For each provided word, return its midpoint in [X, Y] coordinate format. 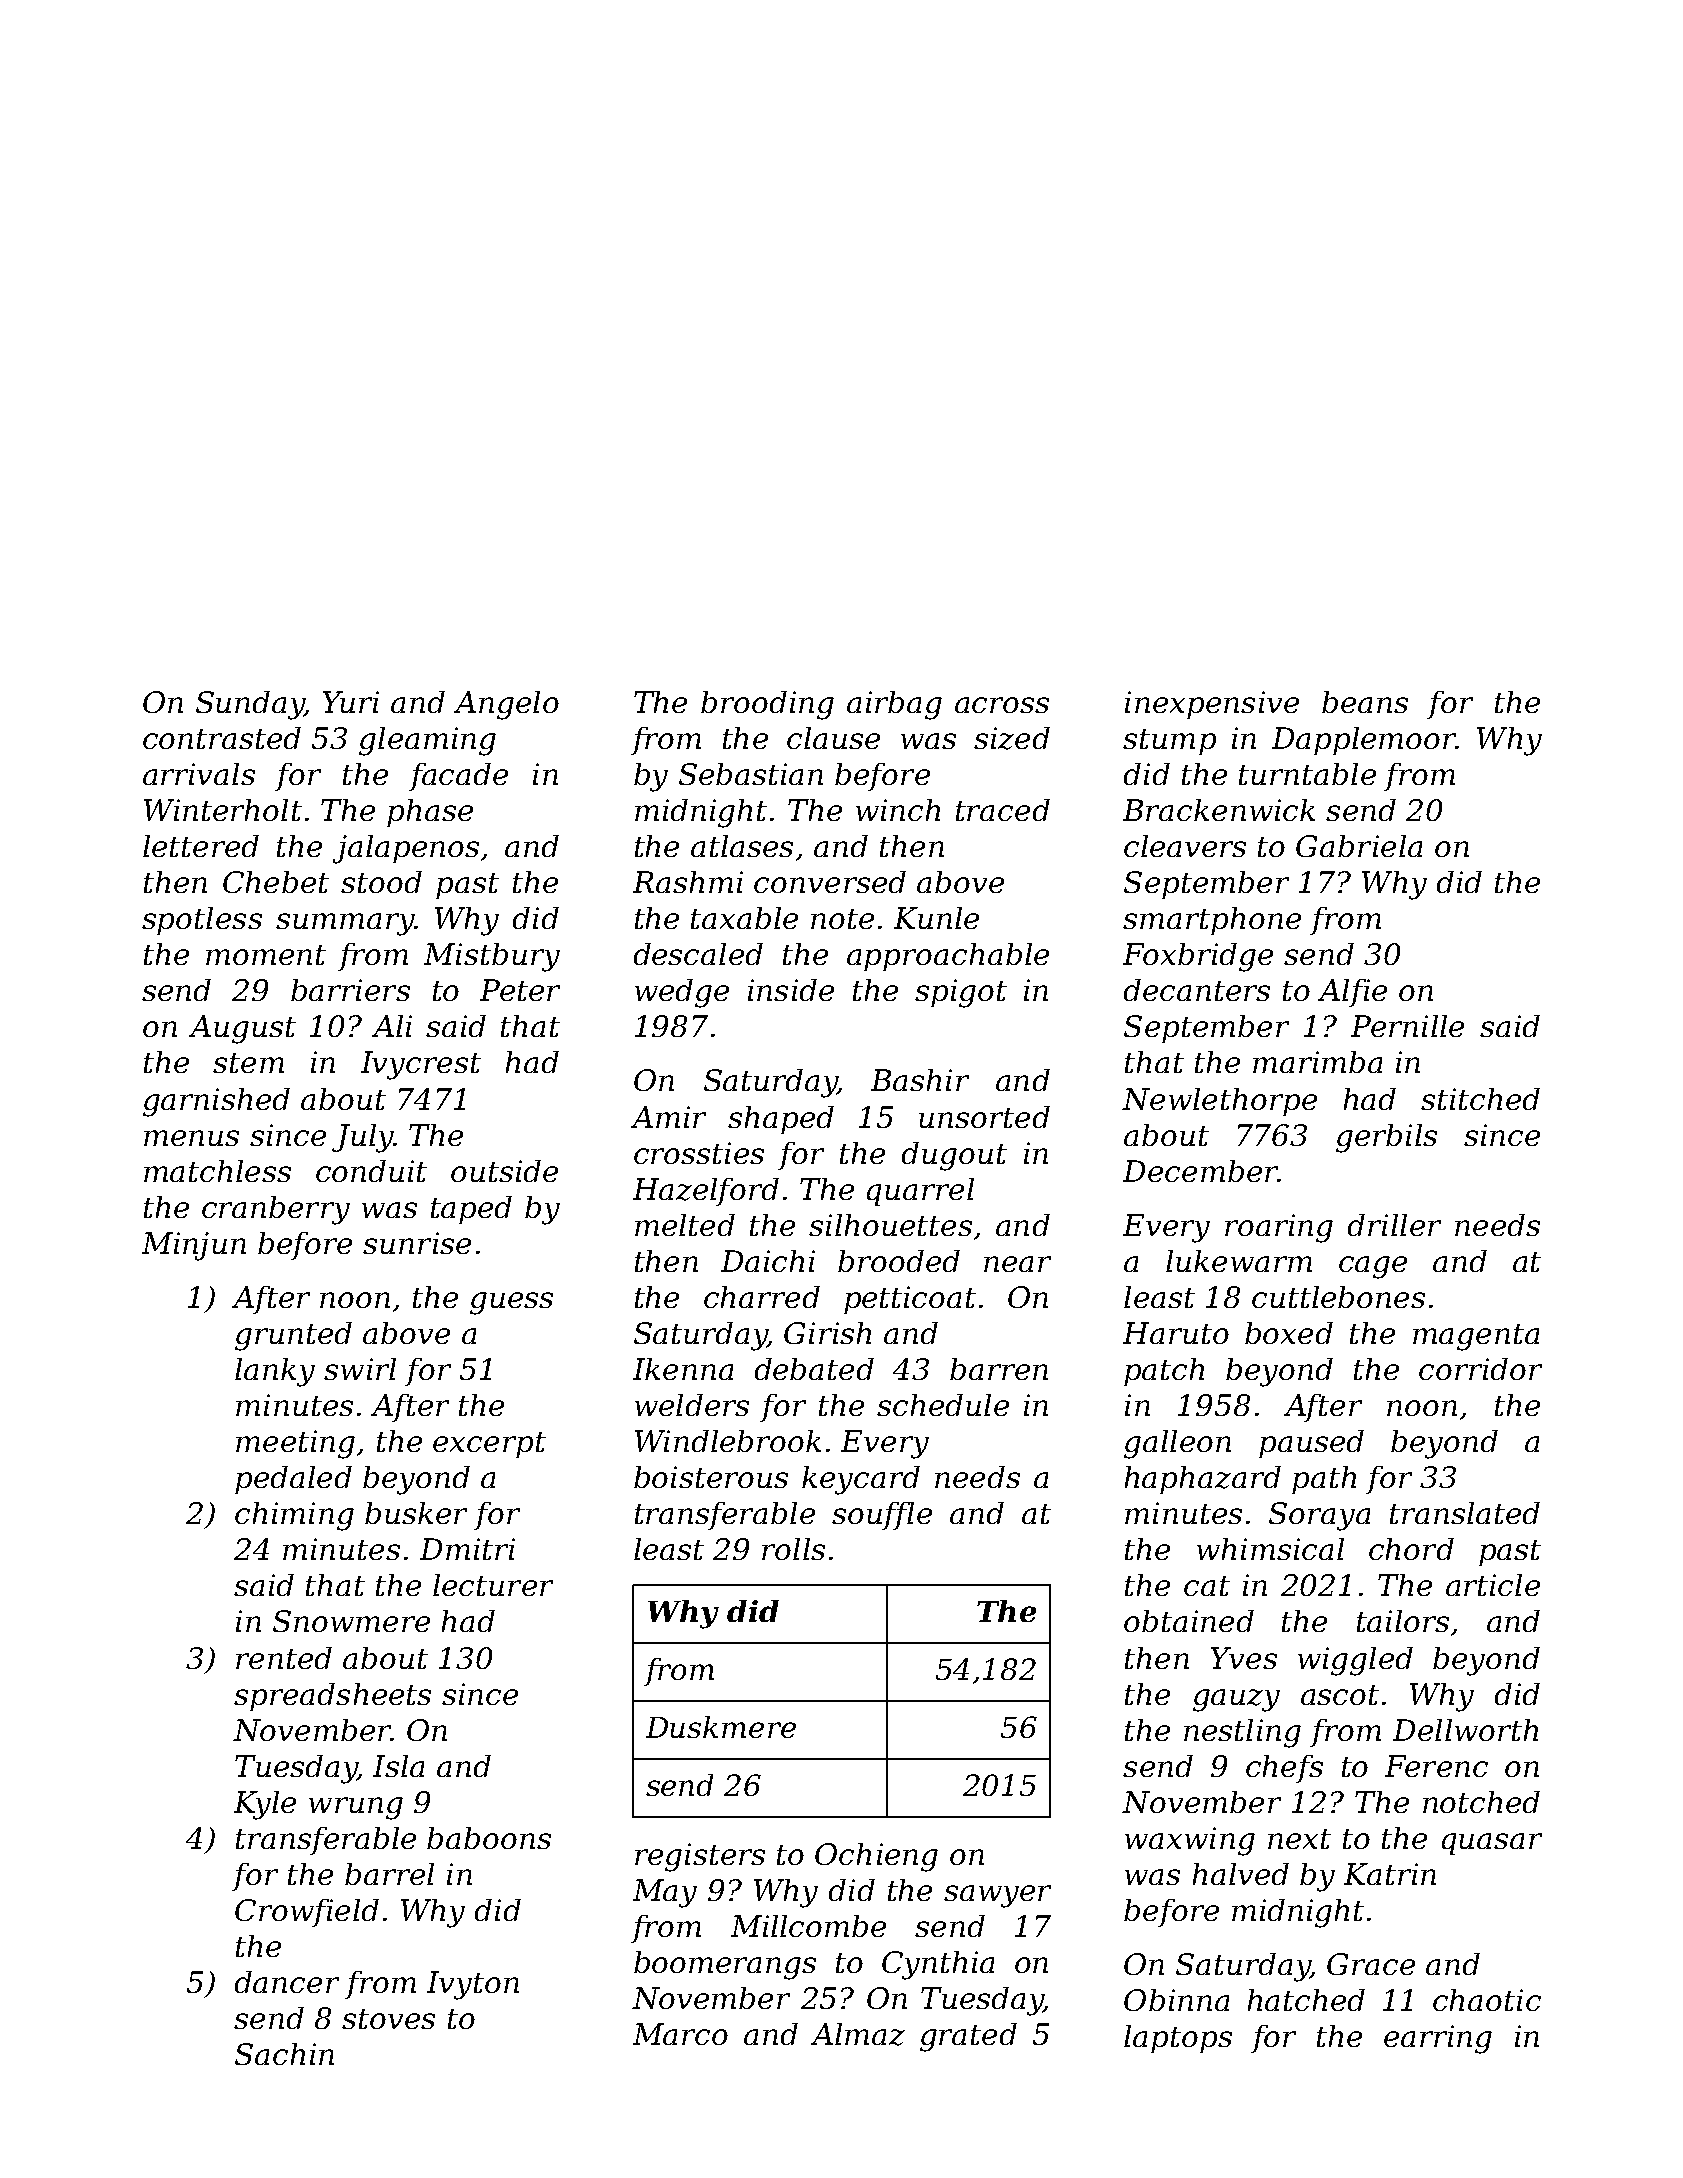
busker [416, 1513]
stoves [388, 2019]
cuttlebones [1338, 1297]
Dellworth [1465, 1730]
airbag [894, 705]
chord [1411, 1549]
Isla [398, 1766]
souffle [882, 1516]
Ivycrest [421, 1065]
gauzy [1236, 1700]
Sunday [250, 705]
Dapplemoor [1364, 741]
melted [685, 1225]
